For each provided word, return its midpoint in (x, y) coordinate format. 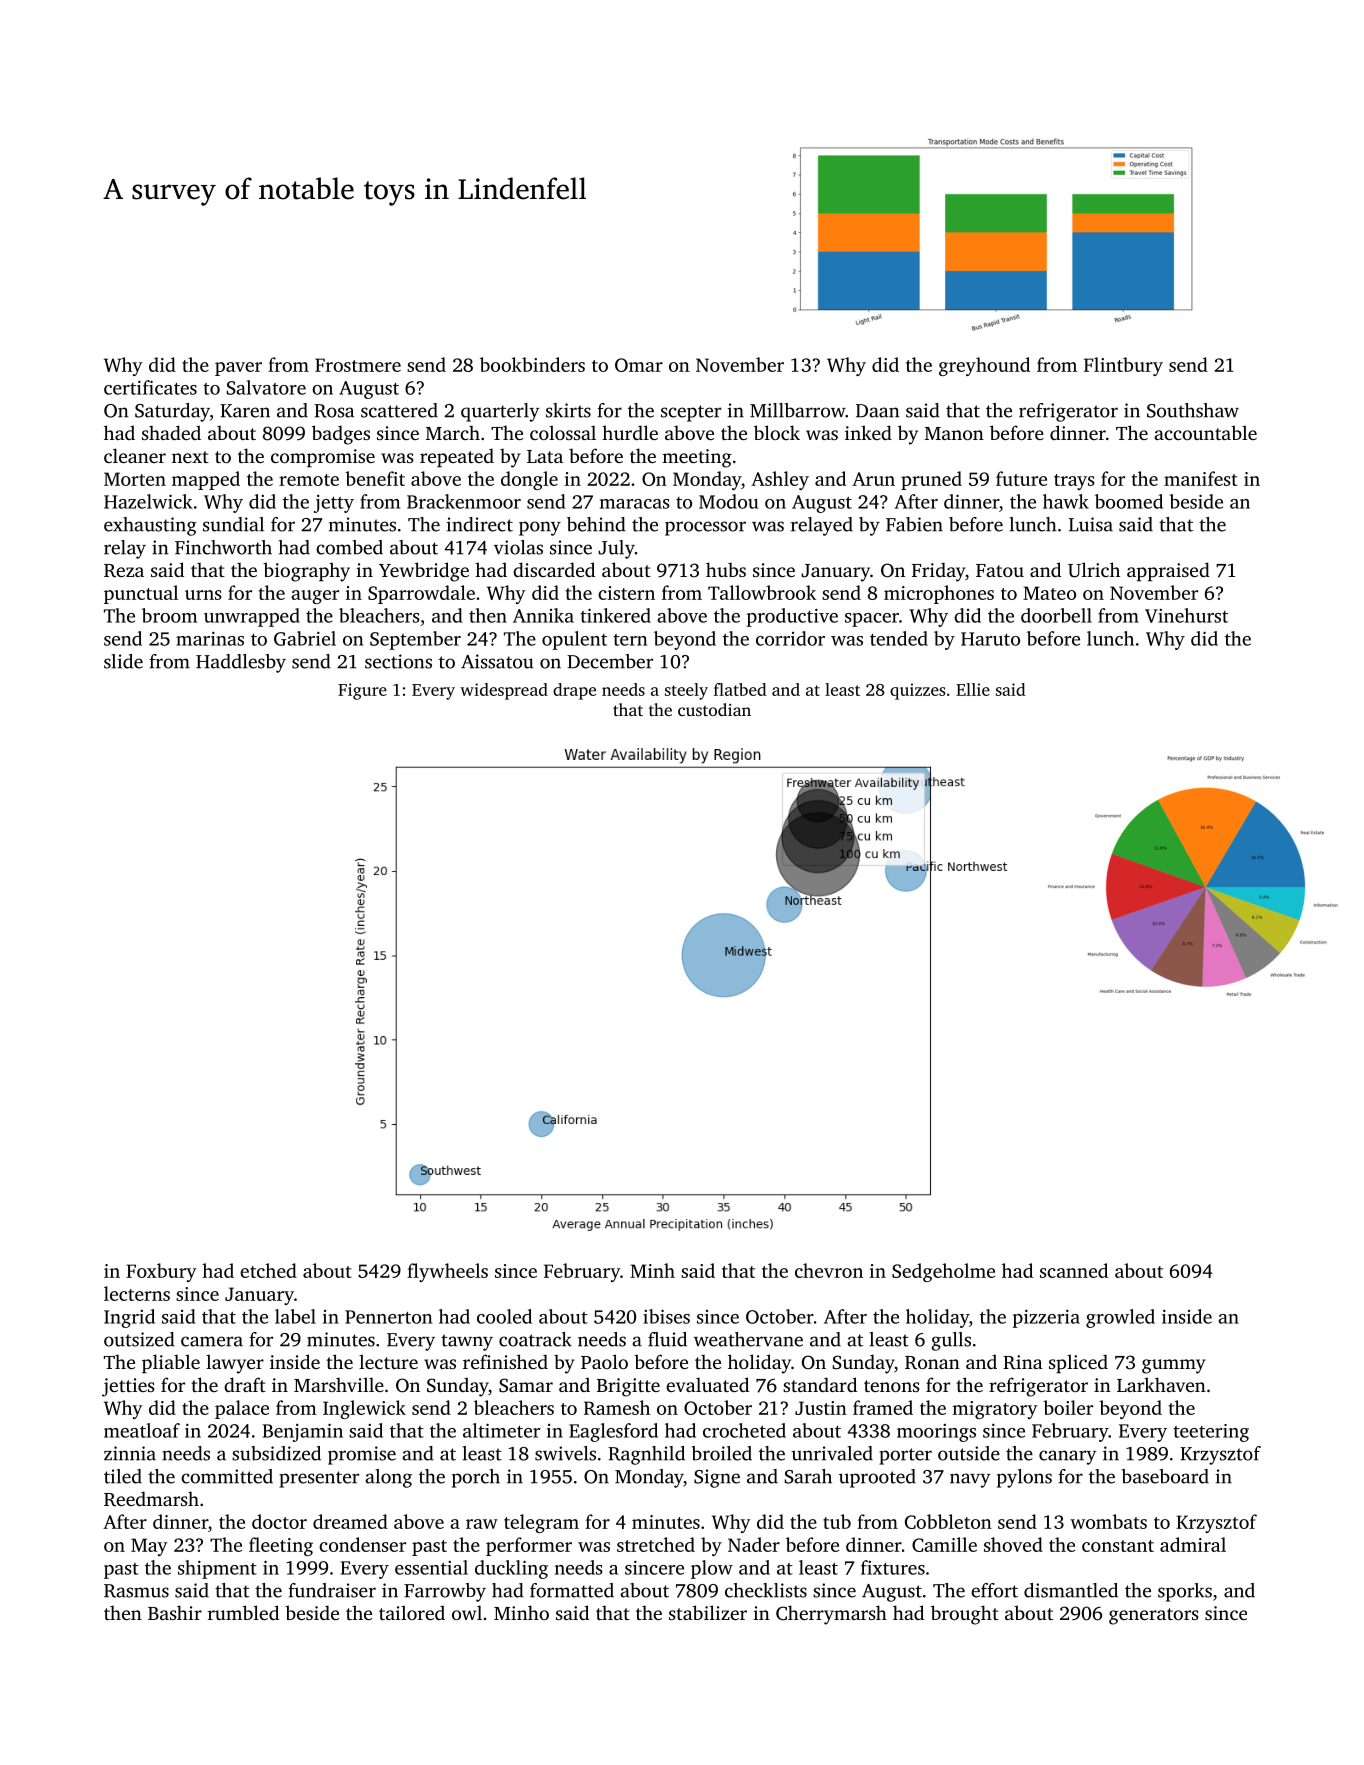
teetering (1211, 1433)
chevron (829, 1270)
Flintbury (1123, 366)
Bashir (175, 1612)
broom (169, 615)
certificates (150, 387)
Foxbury (161, 1272)
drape (574, 691)
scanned (1074, 1270)
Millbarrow (797, 410)
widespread (504, 691)
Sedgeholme (943, 1272)
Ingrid (129, 1318)
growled (1120, 1318)
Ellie (973, 689)
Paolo (604, 1361)
